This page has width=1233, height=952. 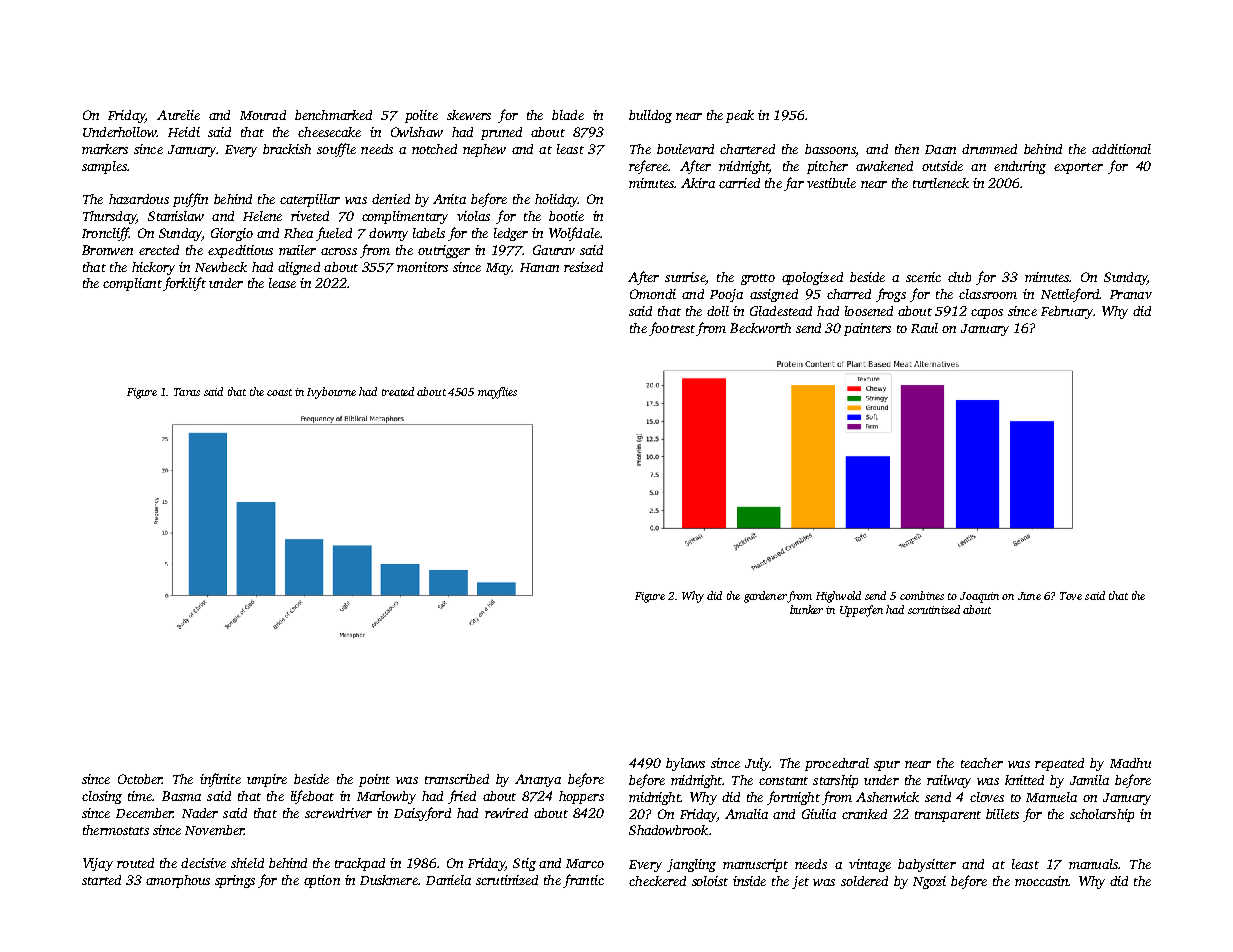 I want to click on brackish, so click(x=287, y=149).
